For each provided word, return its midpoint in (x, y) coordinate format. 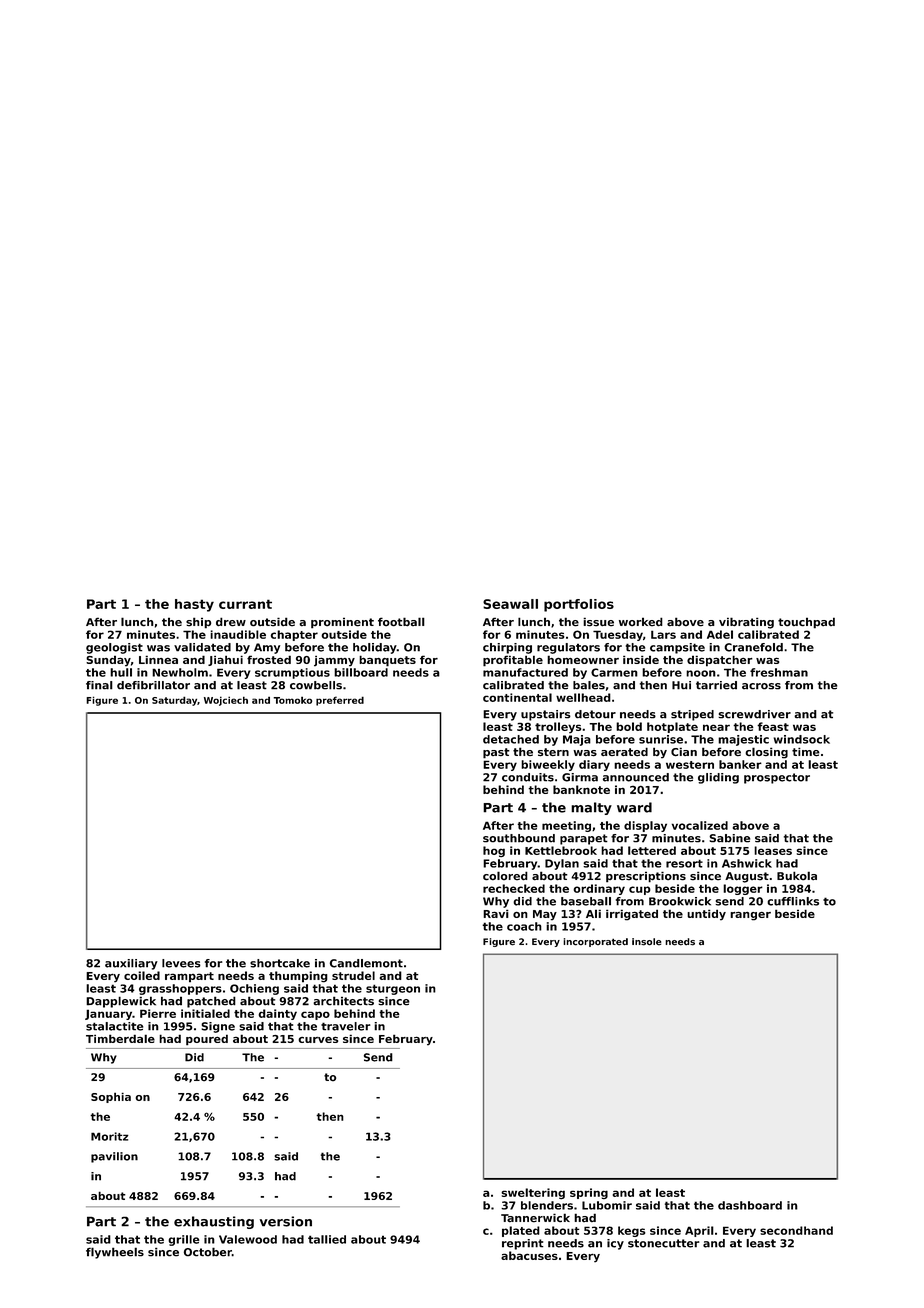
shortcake (280, 963)
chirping (507, 648)
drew (231, 622)
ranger (750, 916)
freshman (779, 672)
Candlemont (366, 963)
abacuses (529, 1255)
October (208, 1252)
